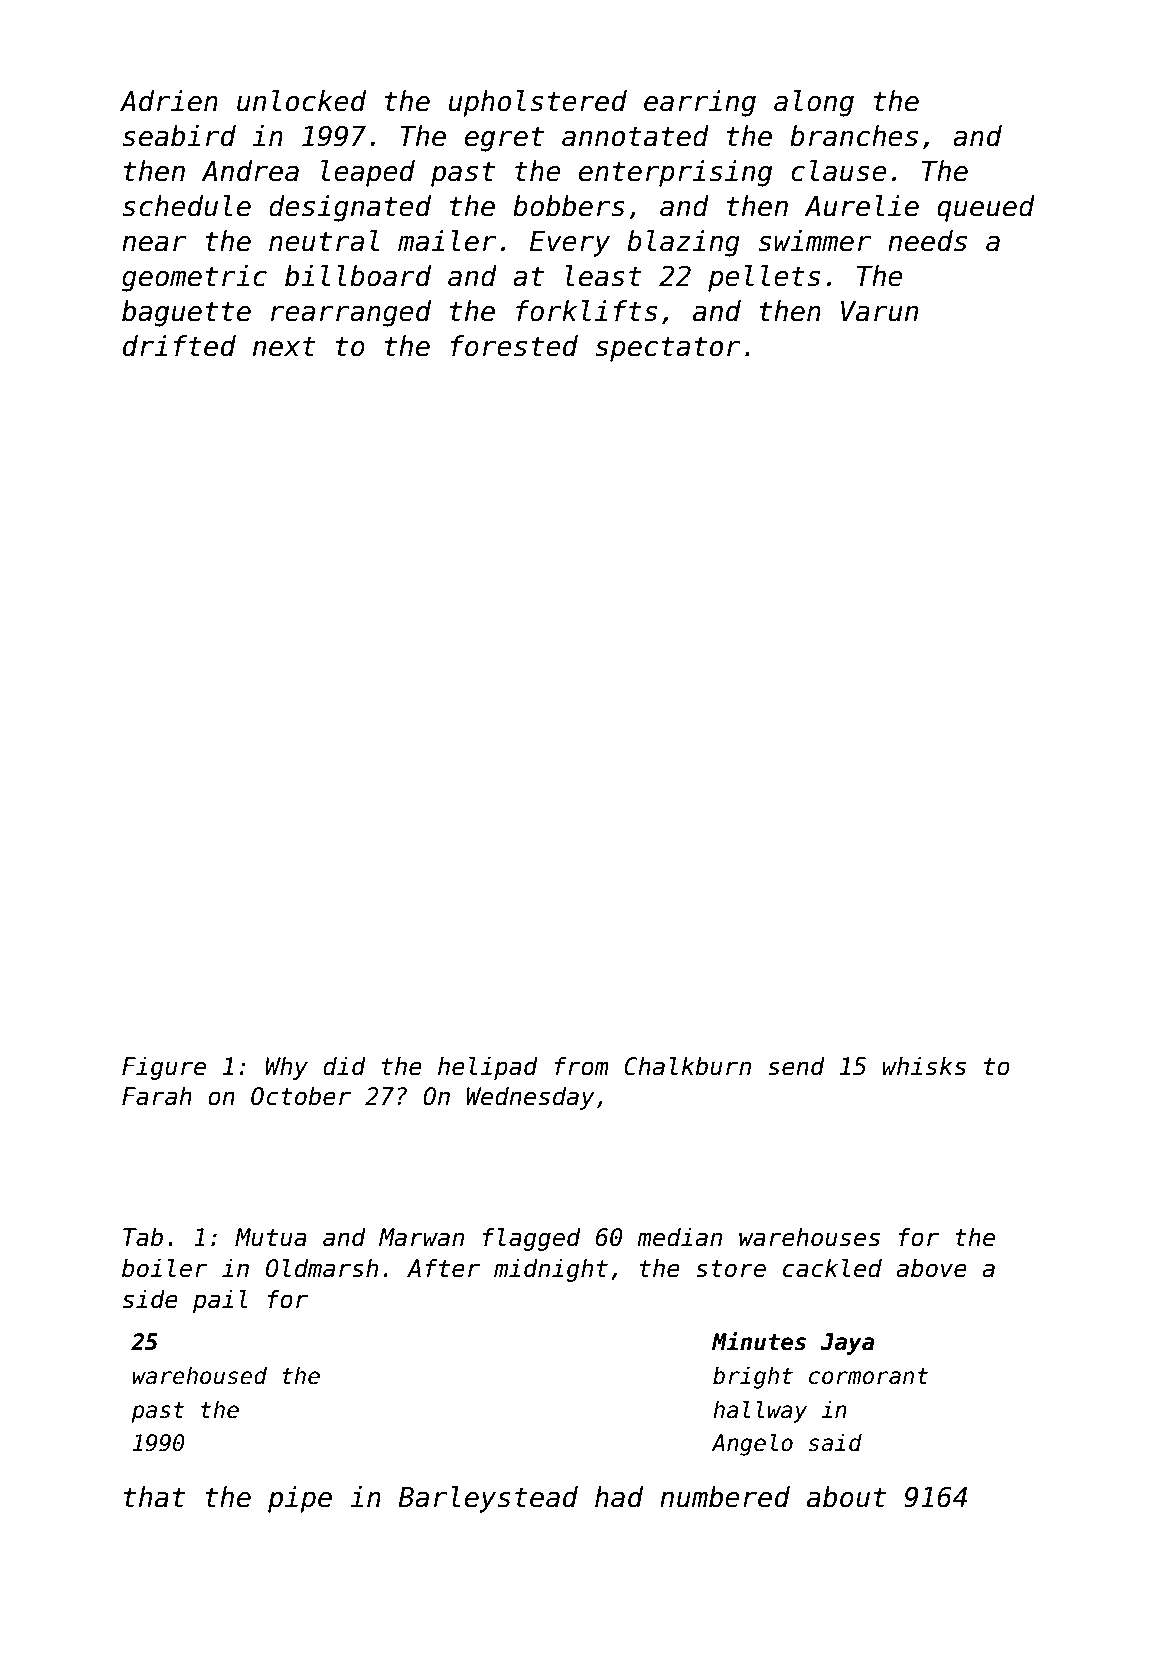 The height and width of the screenshot is (1654, 1165). I want to click on pail, so click(220, 1301).
